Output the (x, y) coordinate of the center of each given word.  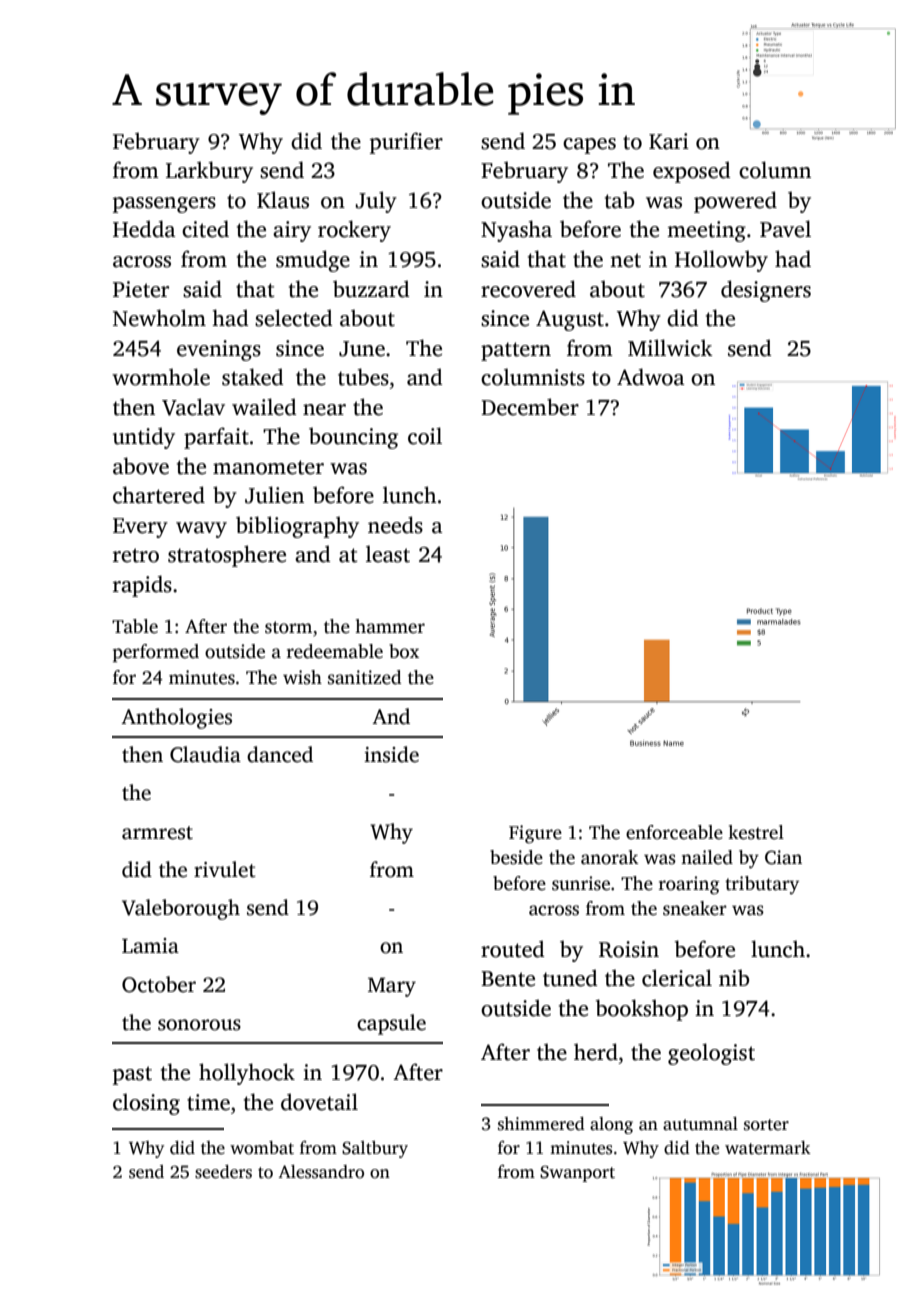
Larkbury (209, 172)
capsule (391, 1024)
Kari (669, 141)
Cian (783, 857)
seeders (223, 1172)
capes (589, 146)
